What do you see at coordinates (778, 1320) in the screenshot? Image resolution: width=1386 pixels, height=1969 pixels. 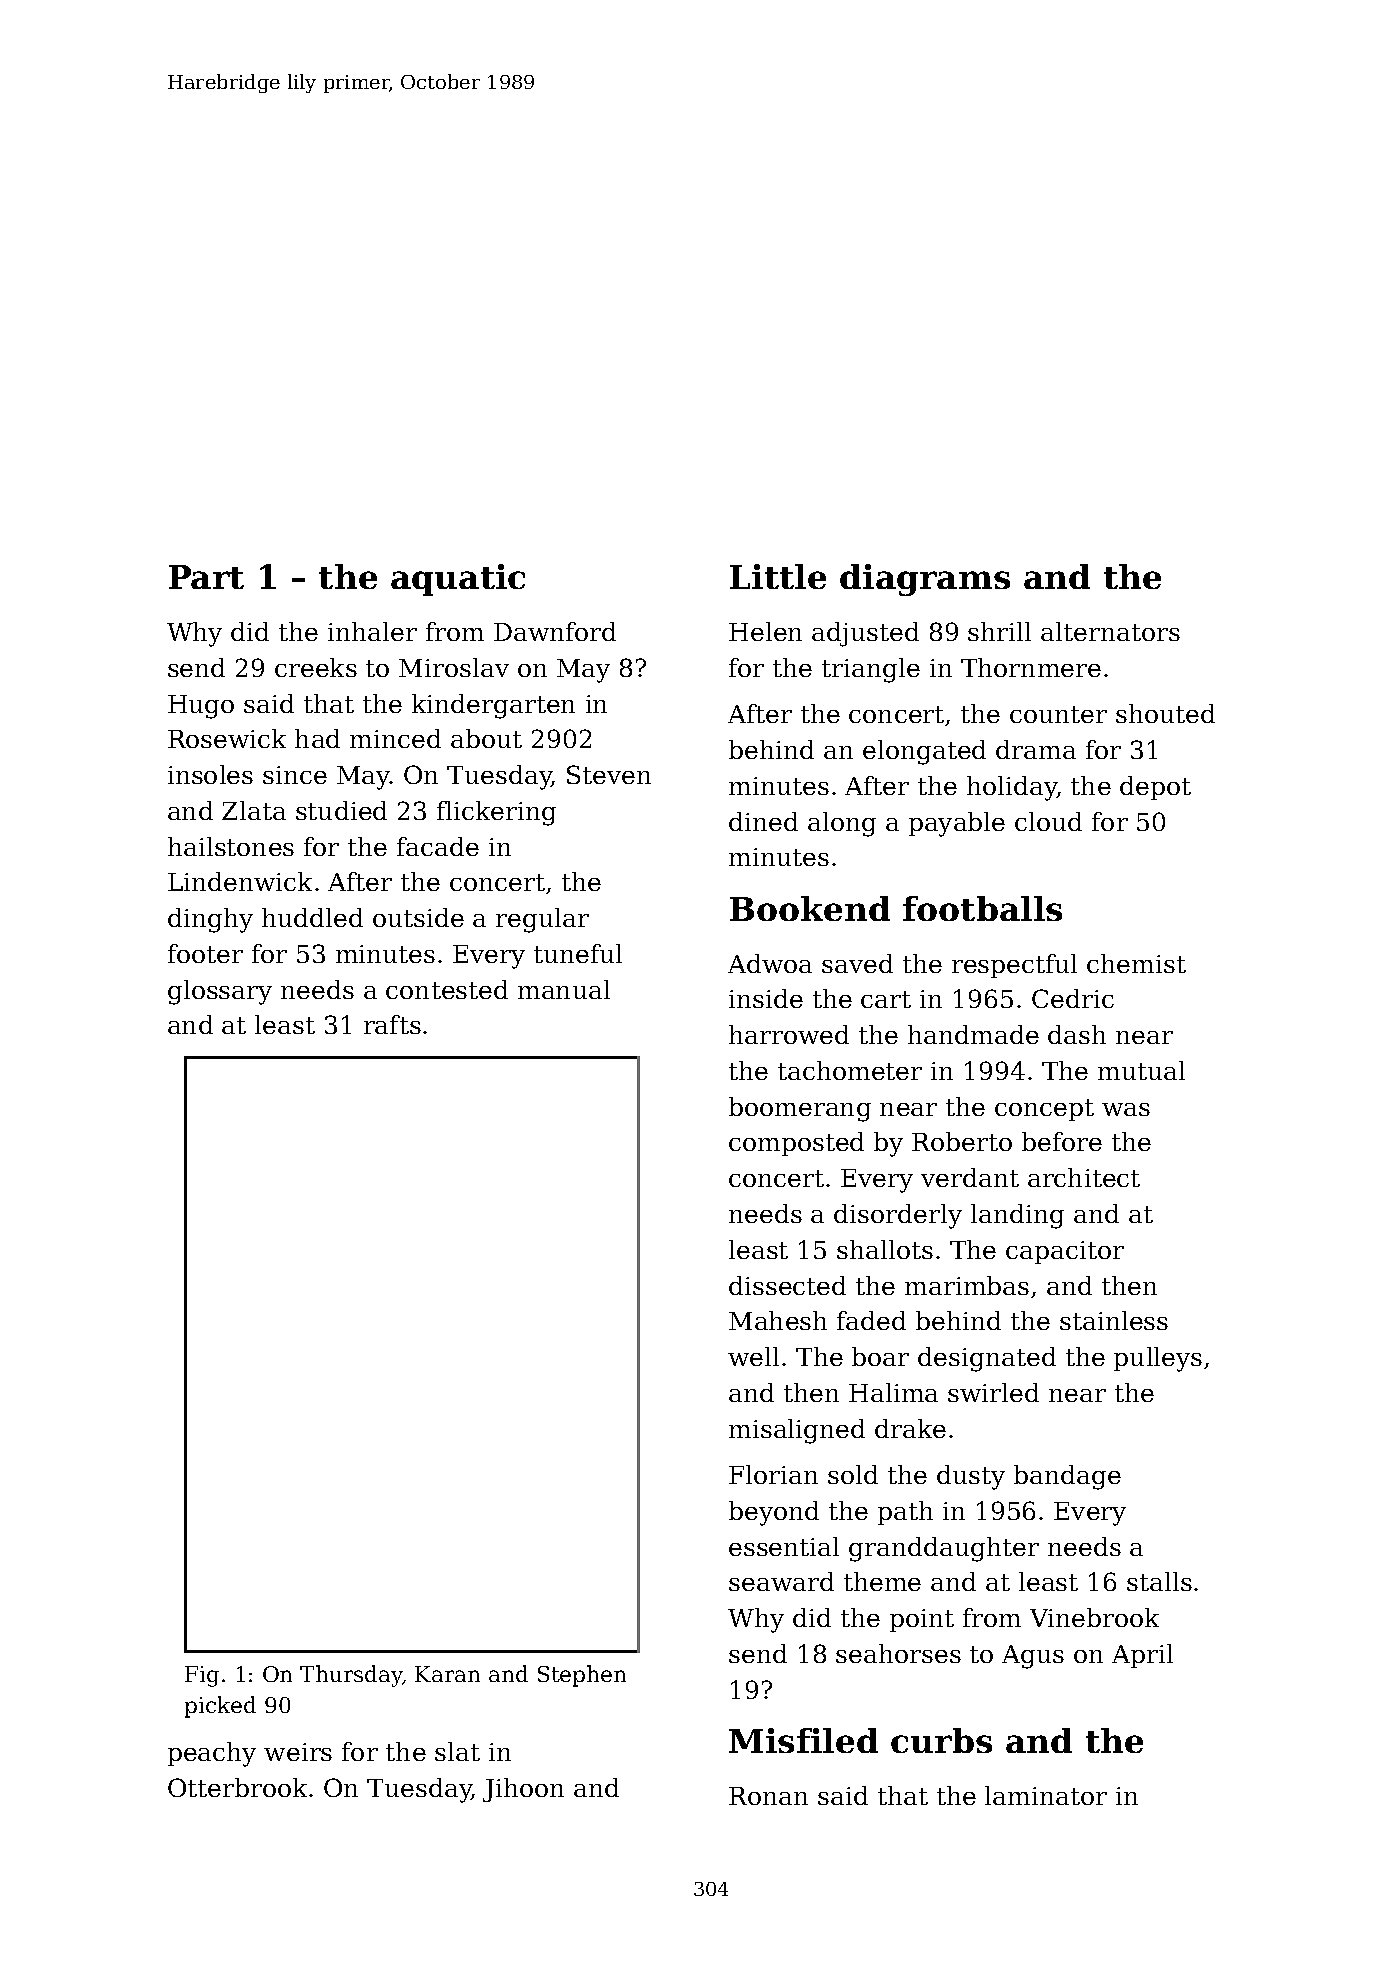 I see `Mahesh` at bounding box center [778, 1320].
